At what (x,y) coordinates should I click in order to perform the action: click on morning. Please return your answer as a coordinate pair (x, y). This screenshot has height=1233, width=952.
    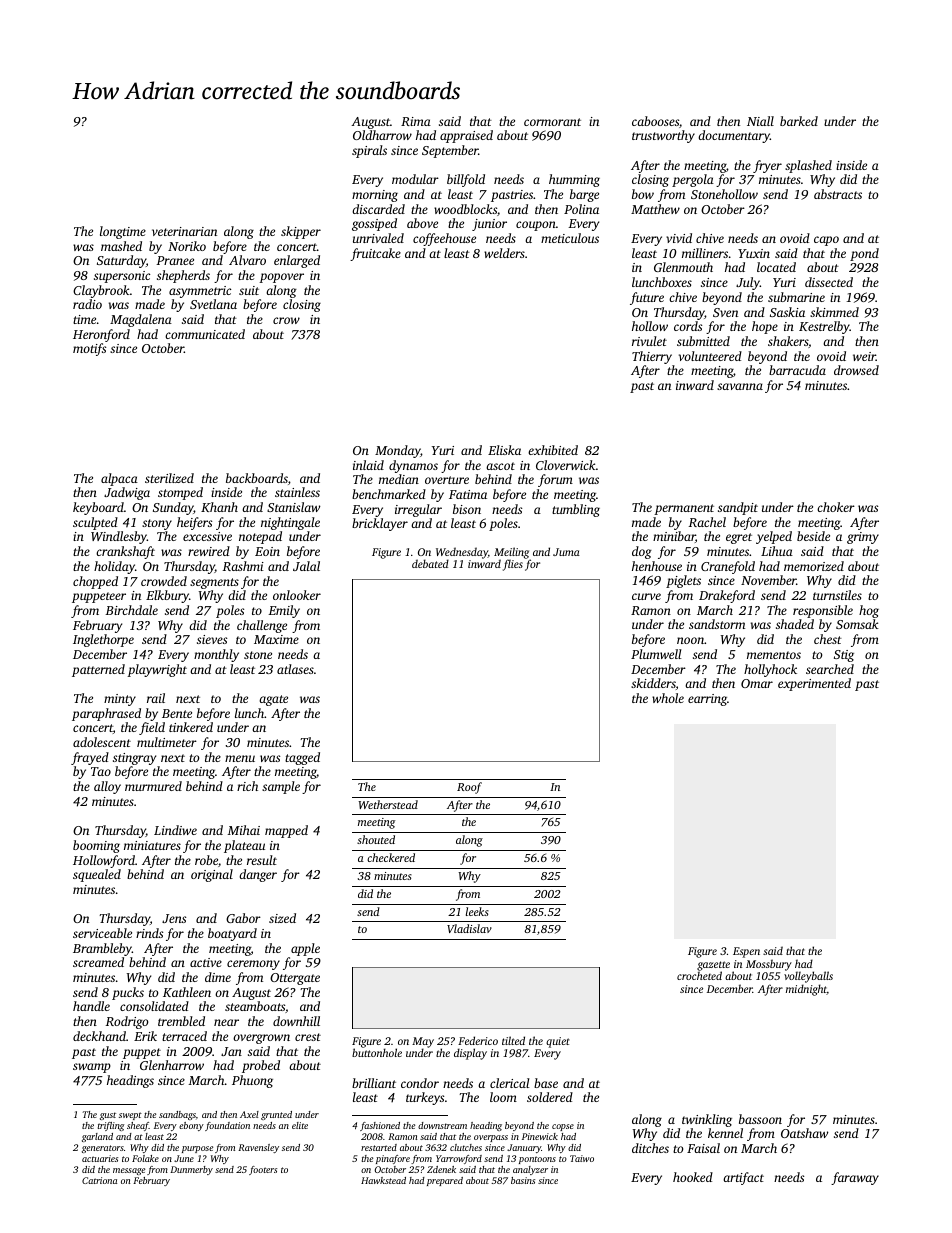
    Looking at the image, I should click on (375, 196).
